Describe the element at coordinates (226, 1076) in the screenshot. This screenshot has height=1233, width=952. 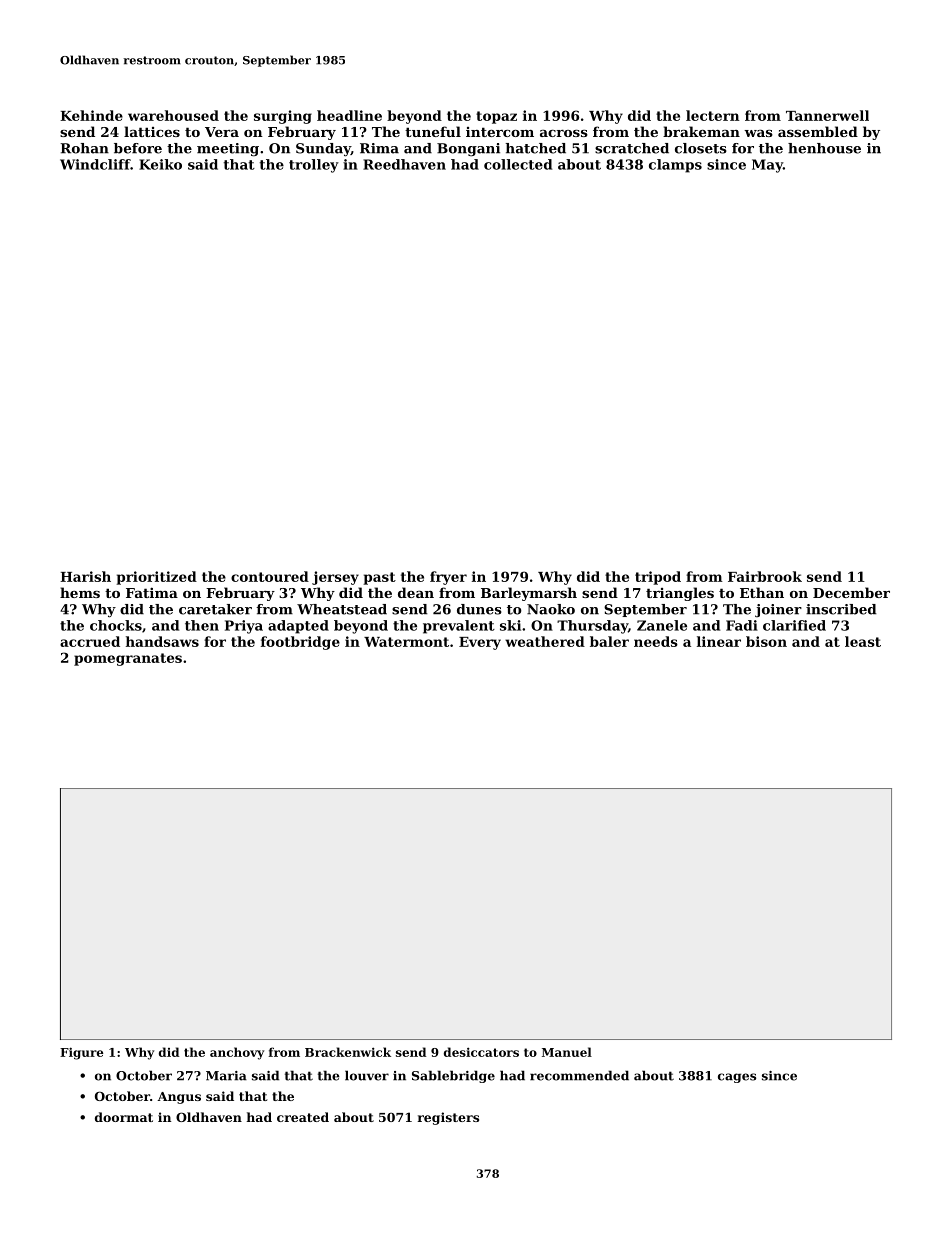
I see `Maria` at that location.
